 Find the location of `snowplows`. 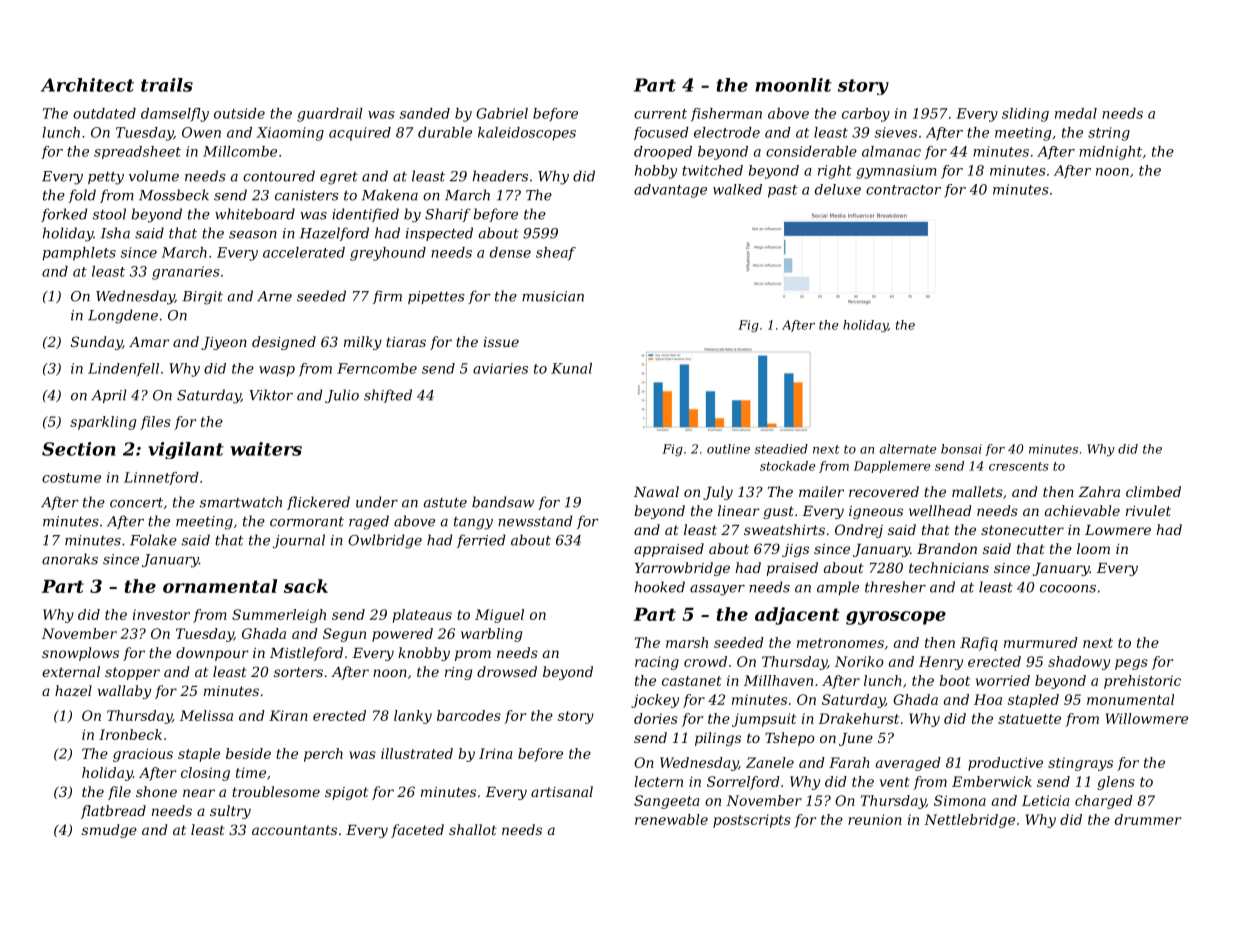

snowplows is located at coordinates (80, 654).
